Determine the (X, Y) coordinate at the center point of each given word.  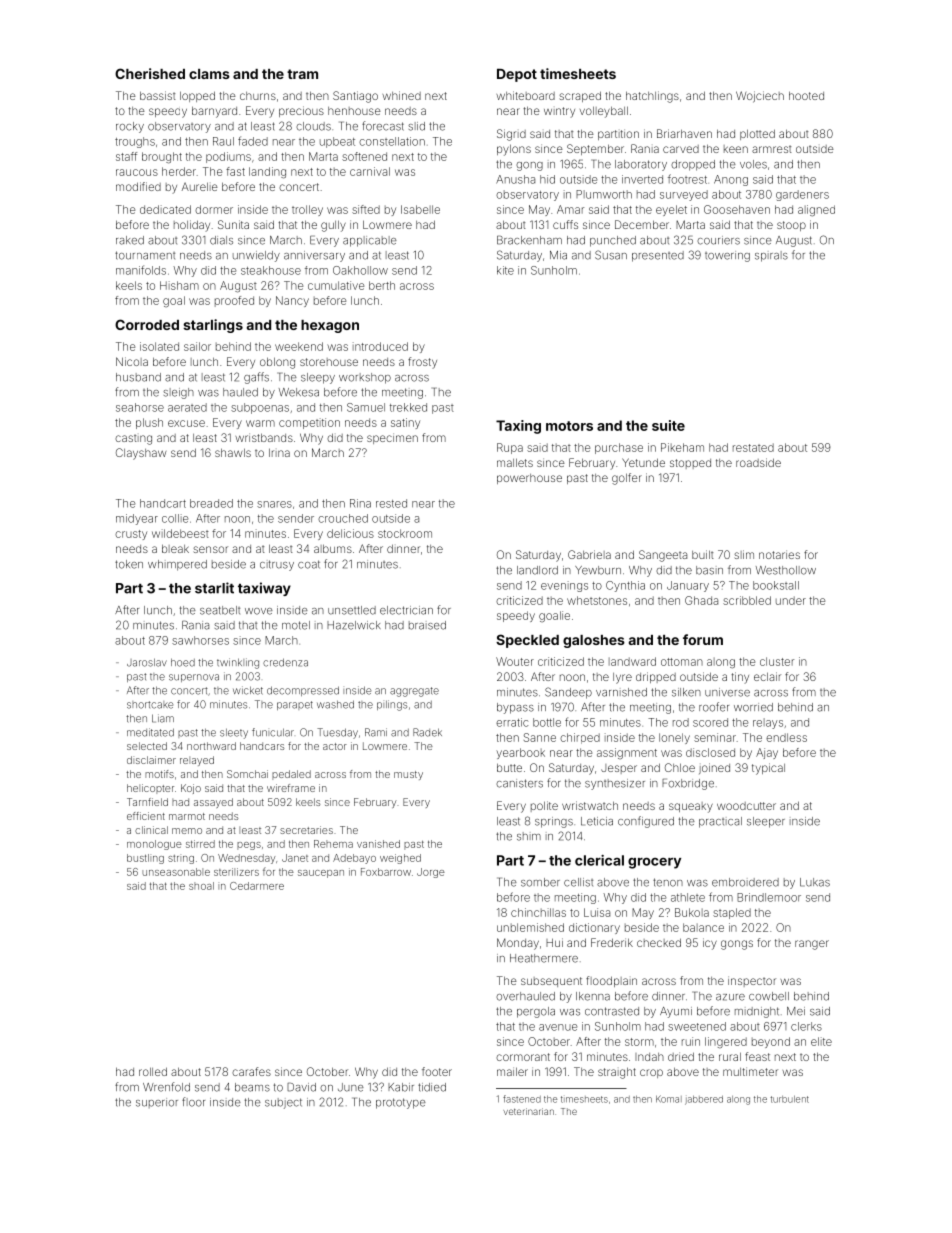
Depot (517, 75)
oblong (277, 363)
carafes (251, 1071)
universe (727, 692)
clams (209, 74)
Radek (427, 732)
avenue (558, 1027)
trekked (408, 407)
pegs (249, 846)
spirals (771, 256)
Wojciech (760, 97)
